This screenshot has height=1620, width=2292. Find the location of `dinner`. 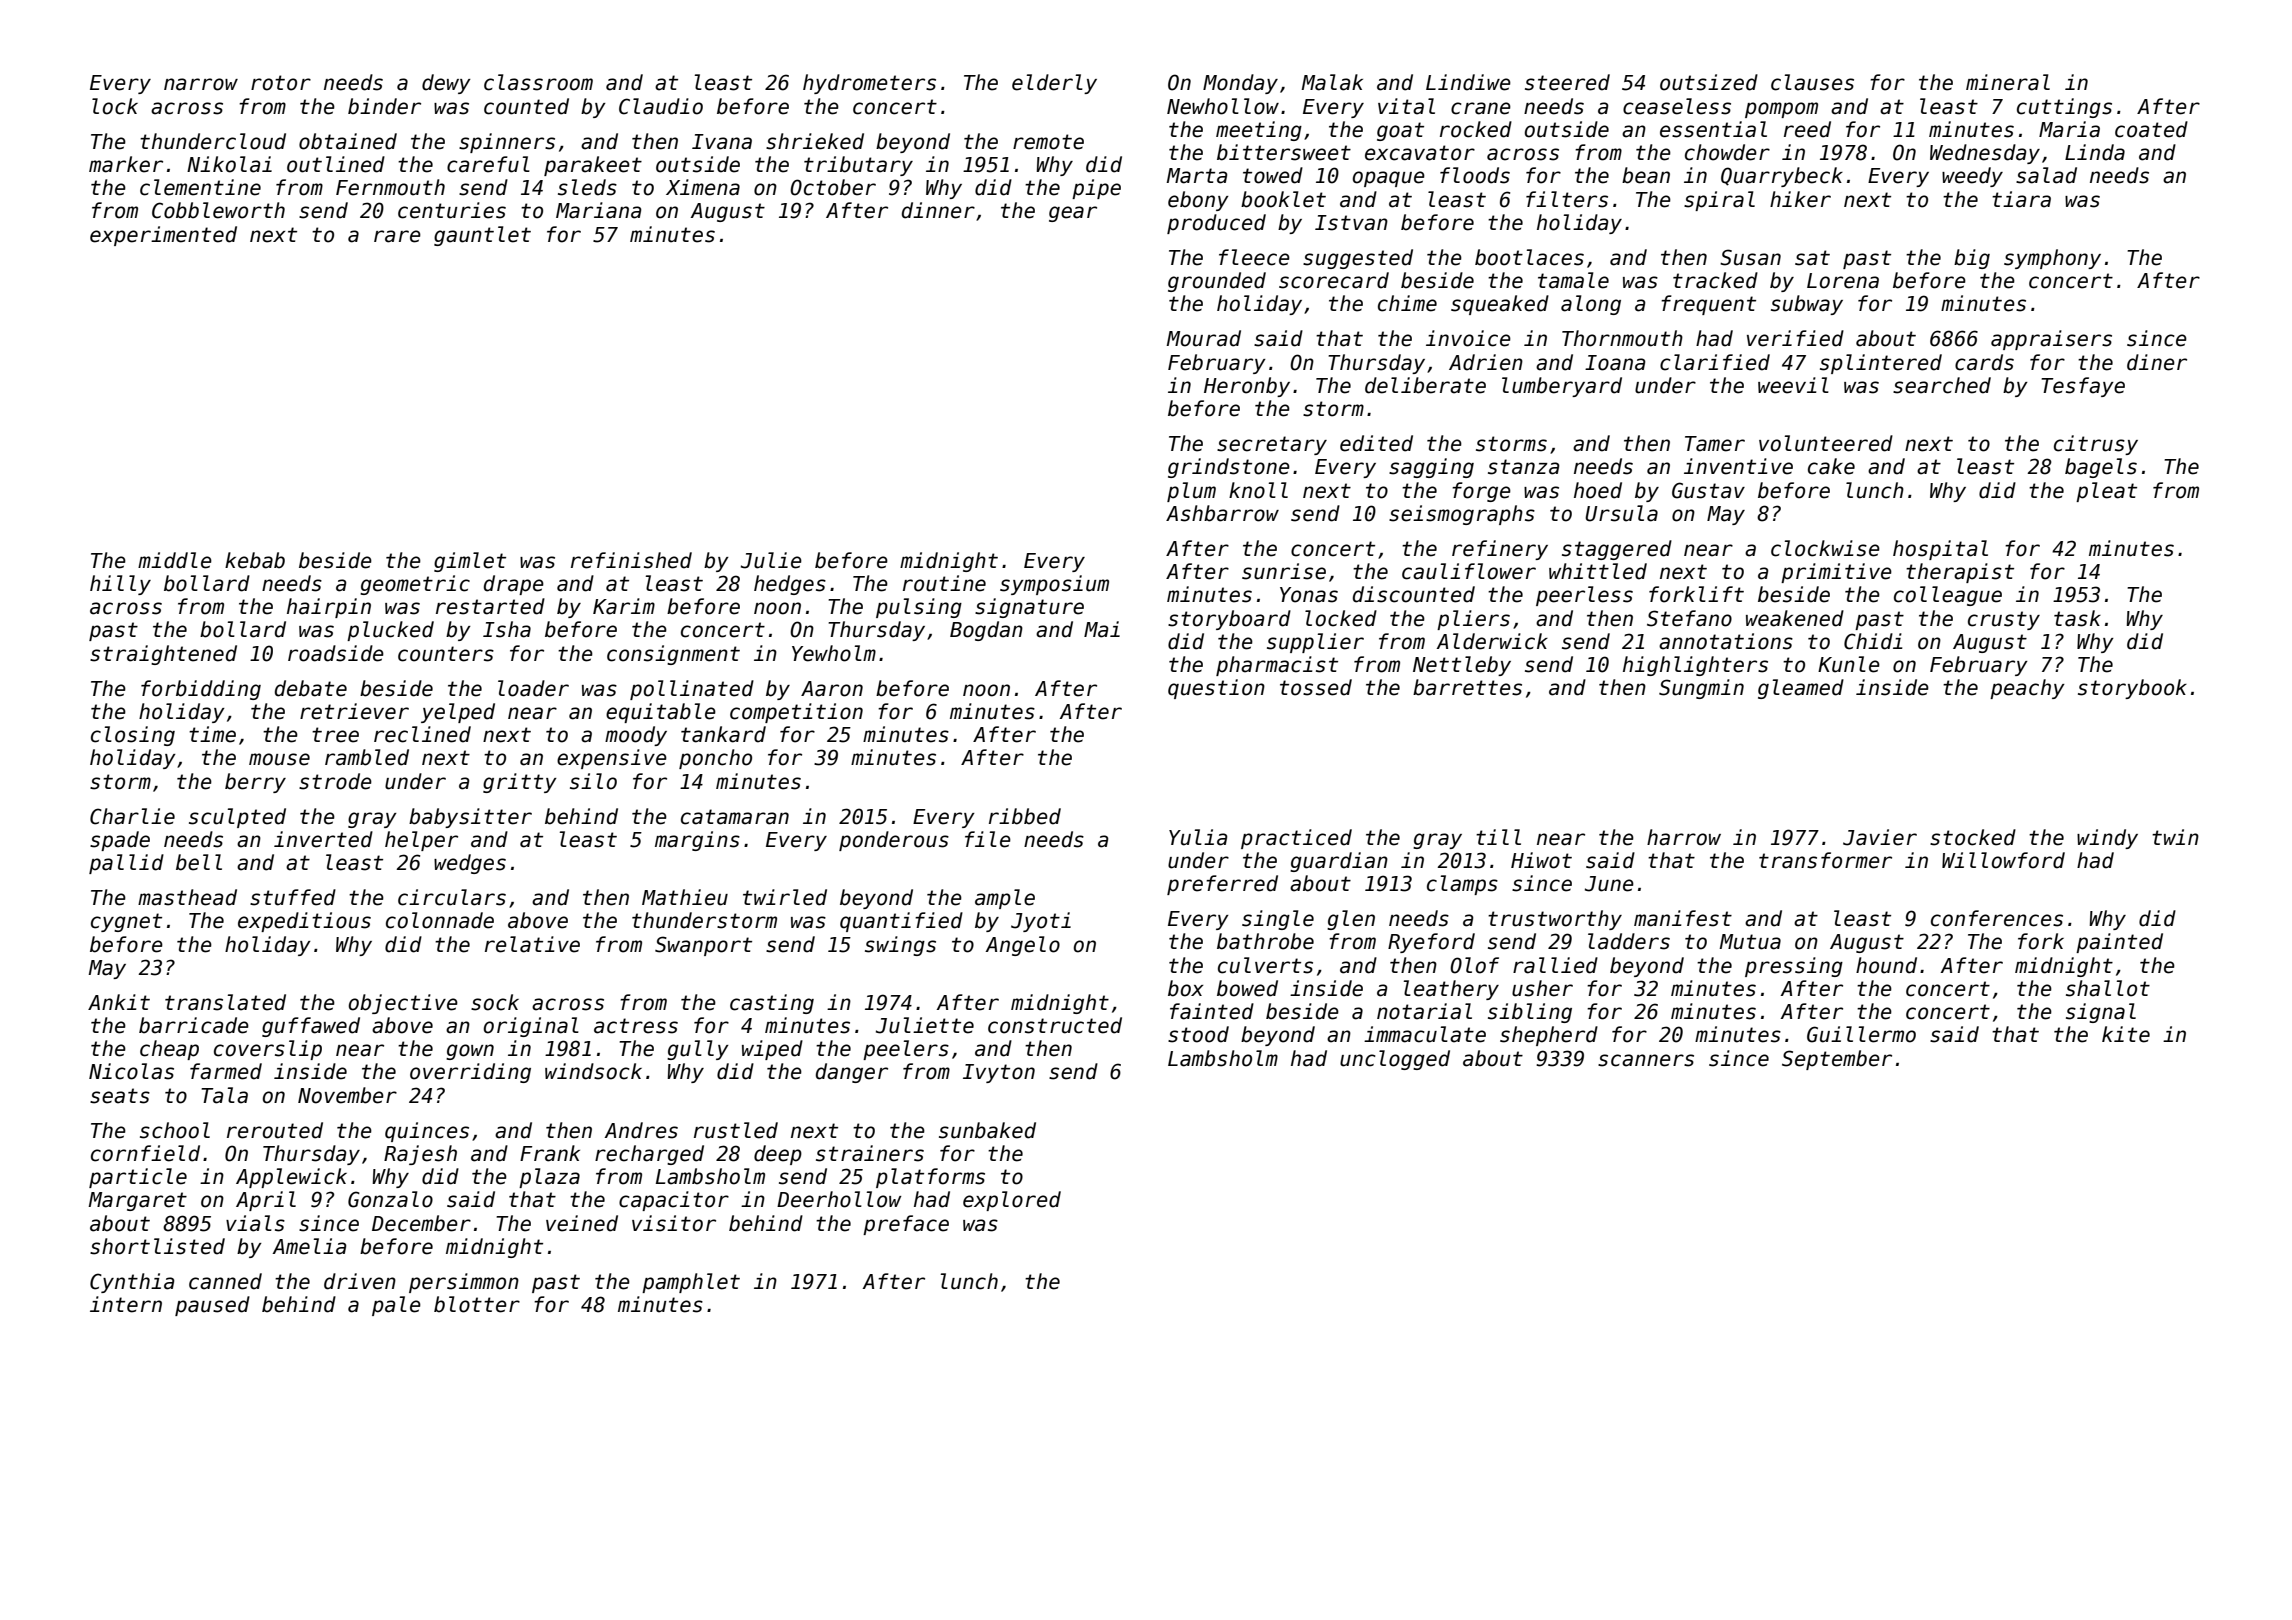

dinner is located at coordinates (938, 210).
